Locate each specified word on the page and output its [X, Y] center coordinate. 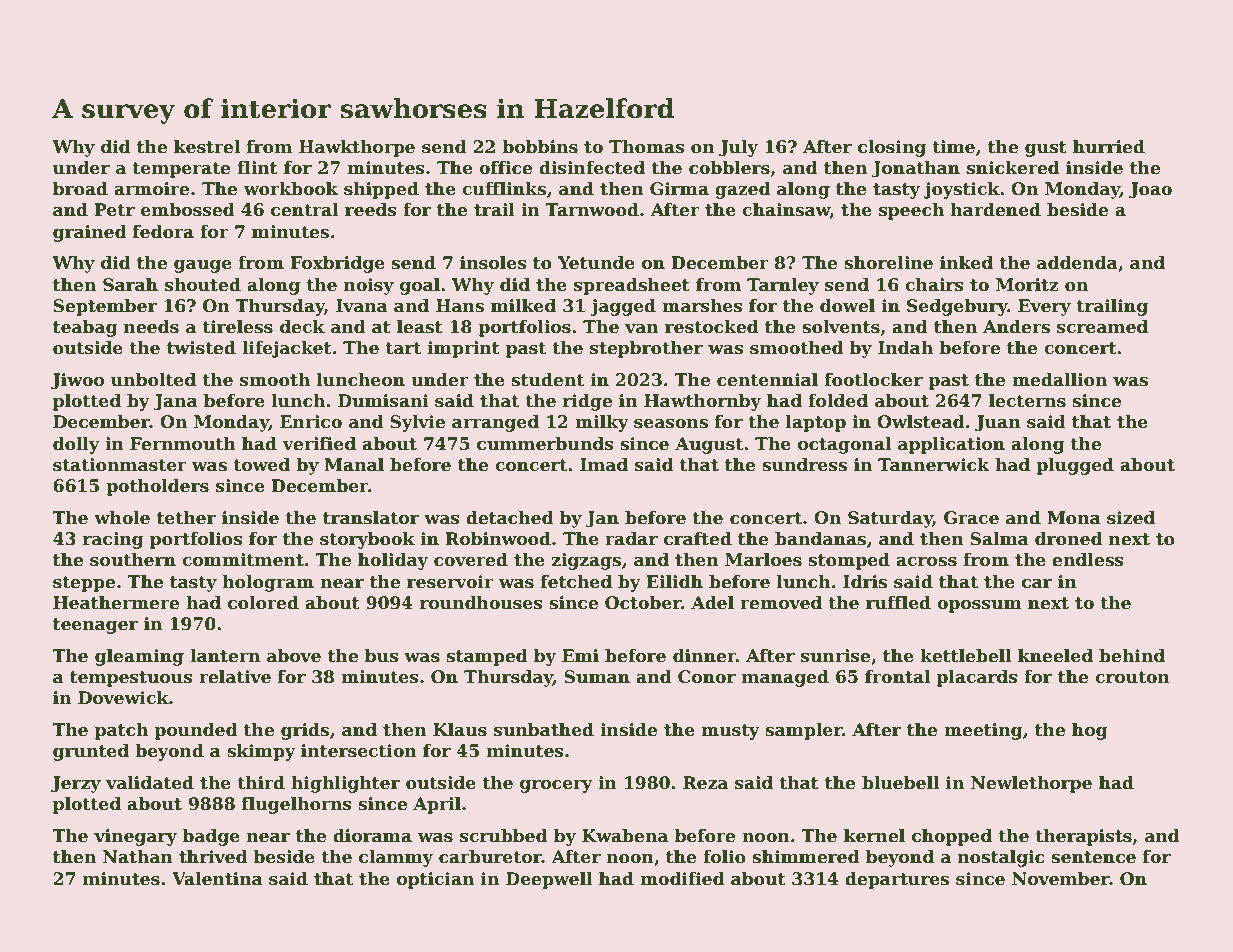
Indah [905, 348]
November [1061, 879]
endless [1088, 560]
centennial [767, 380]
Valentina [217, 879]
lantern [225, 656]
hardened [996, 210]
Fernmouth [183, 444]
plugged [1075, 466]
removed [781, 603]
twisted [201, 348]
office [505, 168]
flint [257, 168]
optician [435, 880]
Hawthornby [702, 402]
